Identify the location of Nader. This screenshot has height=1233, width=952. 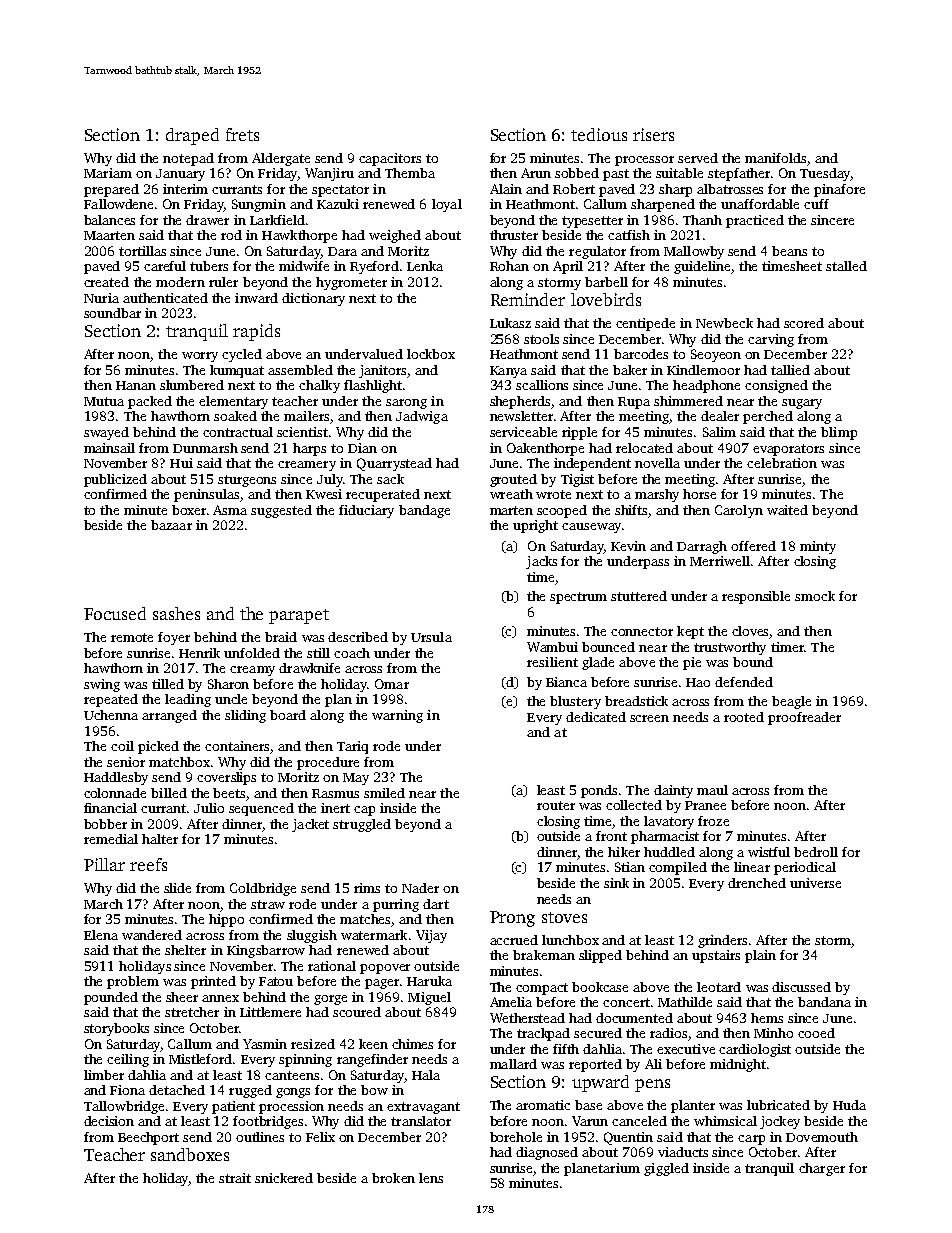
(420, 888).
